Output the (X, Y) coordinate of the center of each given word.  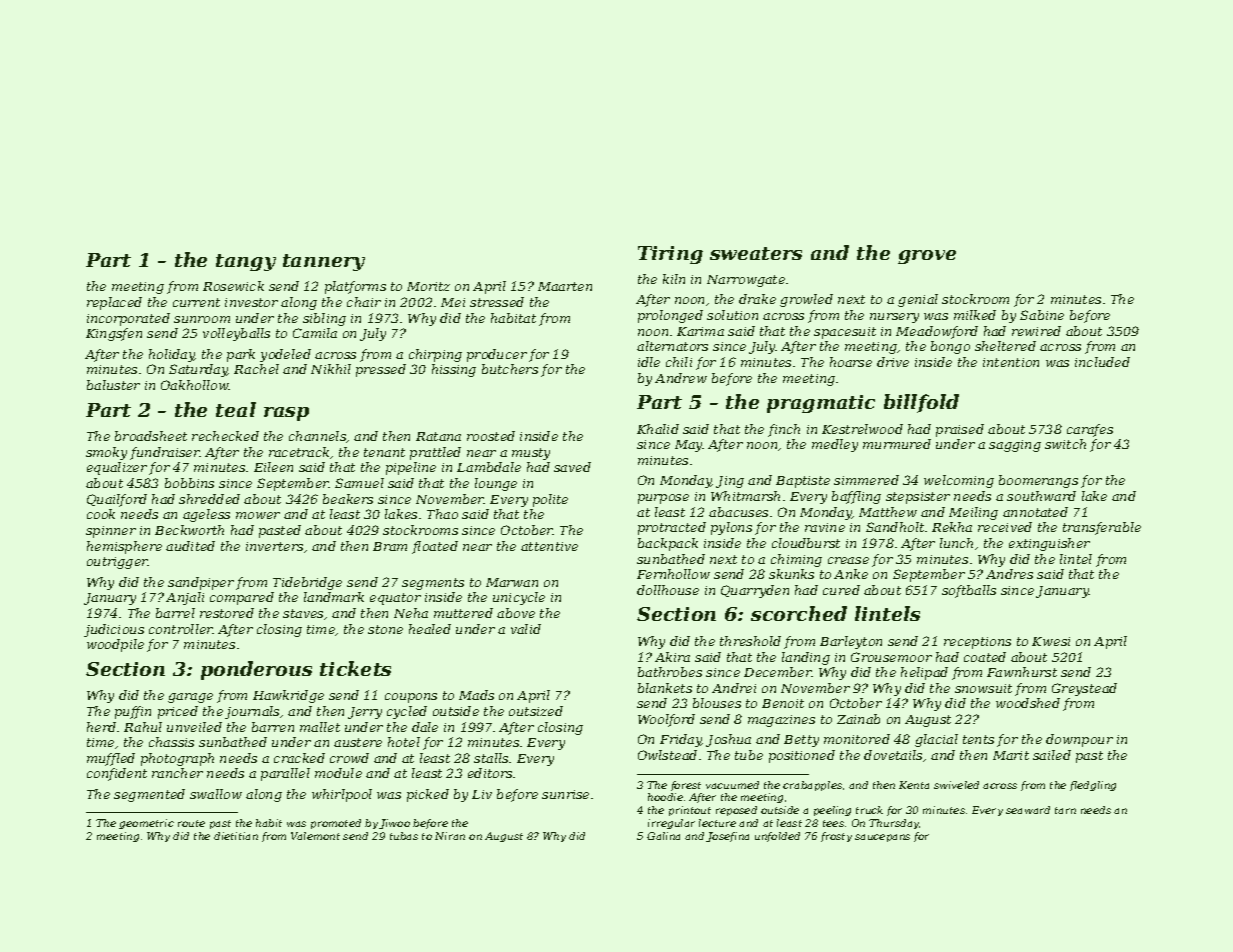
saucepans (882, 838)
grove (927, 257)
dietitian (236, 836)
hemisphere (124, 547)
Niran (450, 836)
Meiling (973, 513)
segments (433, 584)
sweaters (756, 253)
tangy (246, 262)
